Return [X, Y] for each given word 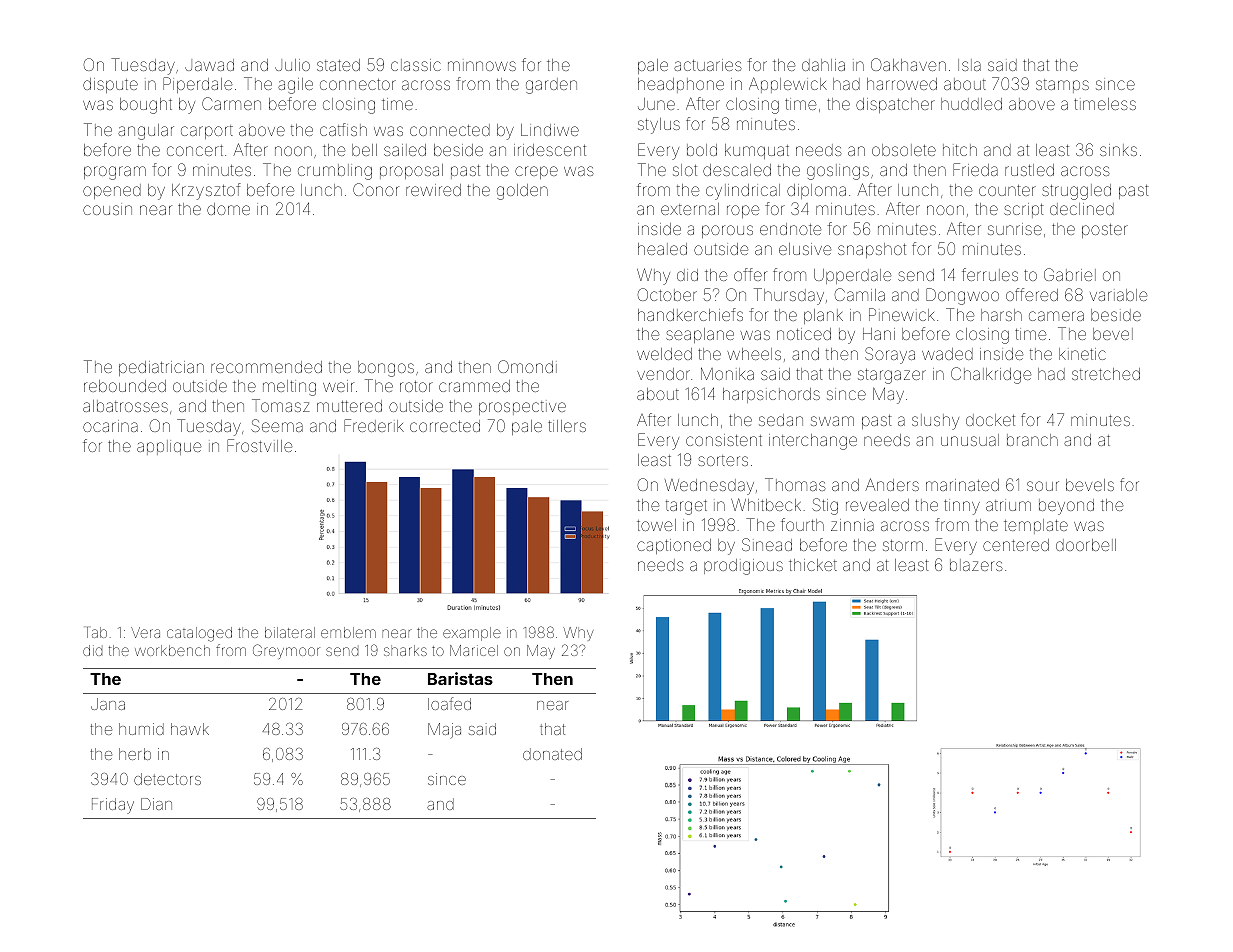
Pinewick [902, 314]
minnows [482, 66]
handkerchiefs [690, 314]
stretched [1106, 374]
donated [552, 754]
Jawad [209, 65]
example [472, 634]
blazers [976, 565]
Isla [969, 65]
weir [338, 386]
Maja [444, 731]
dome [228, 209]
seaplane [700, 335]
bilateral [290, 632]
